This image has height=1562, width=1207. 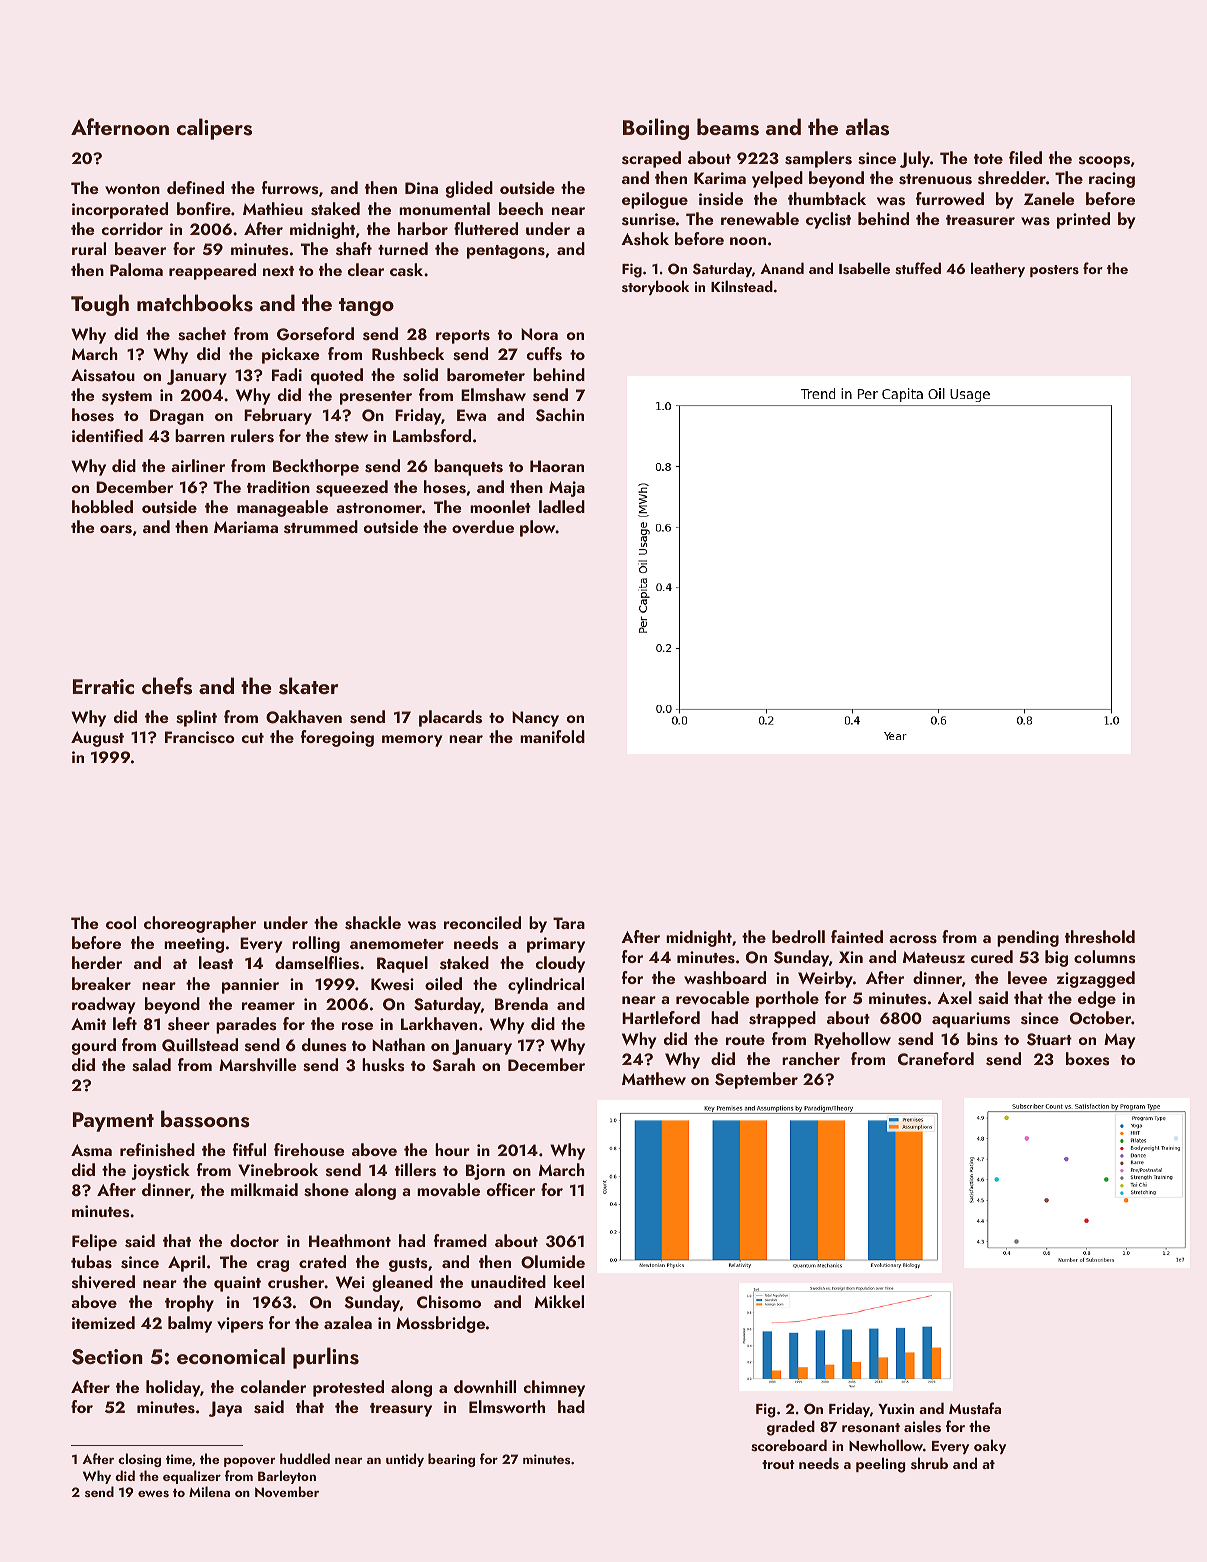 I want to click on Isabelle, so click(x=864, y=268).
